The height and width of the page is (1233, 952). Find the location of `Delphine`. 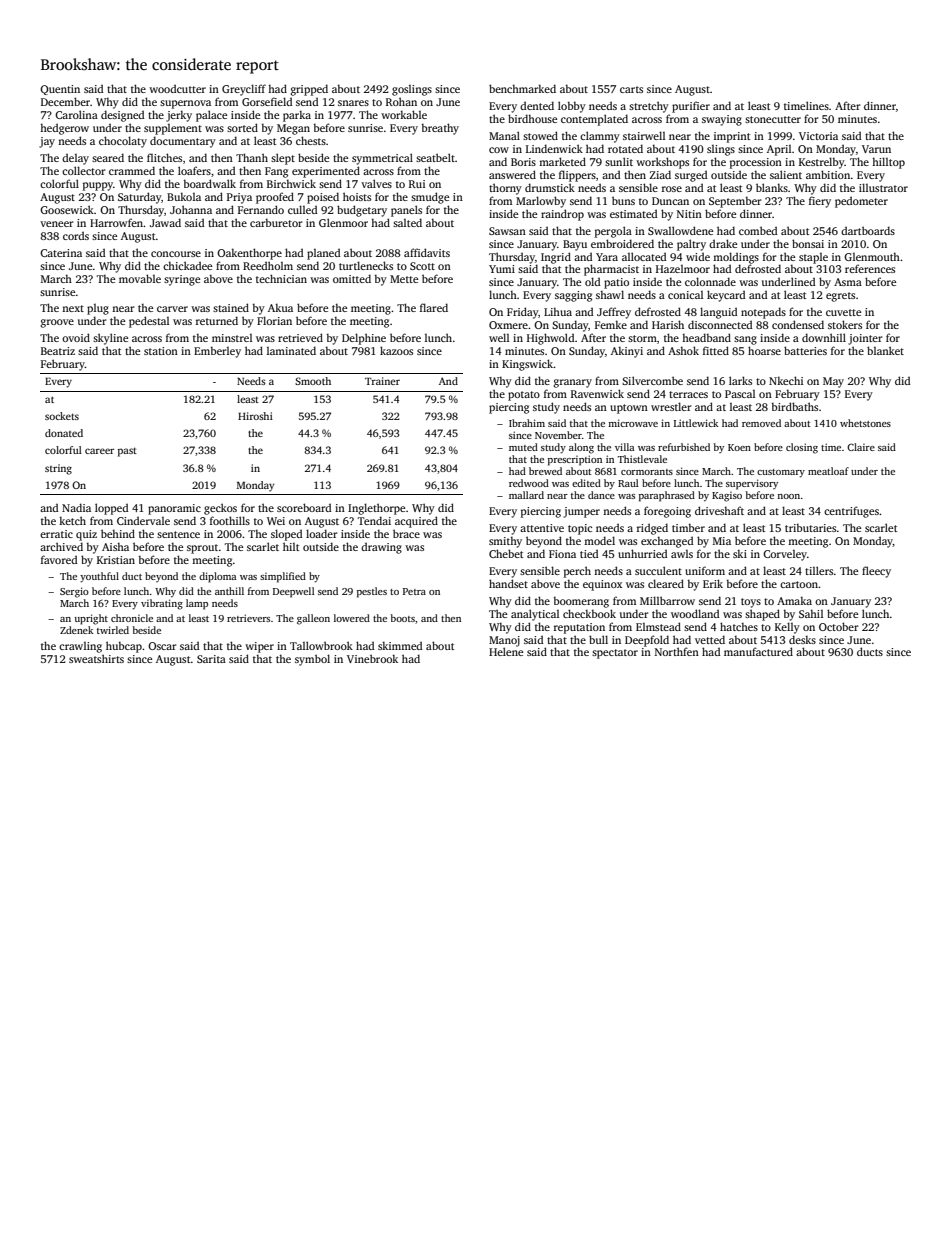

Delphine is located at coordinates (364, 339).
